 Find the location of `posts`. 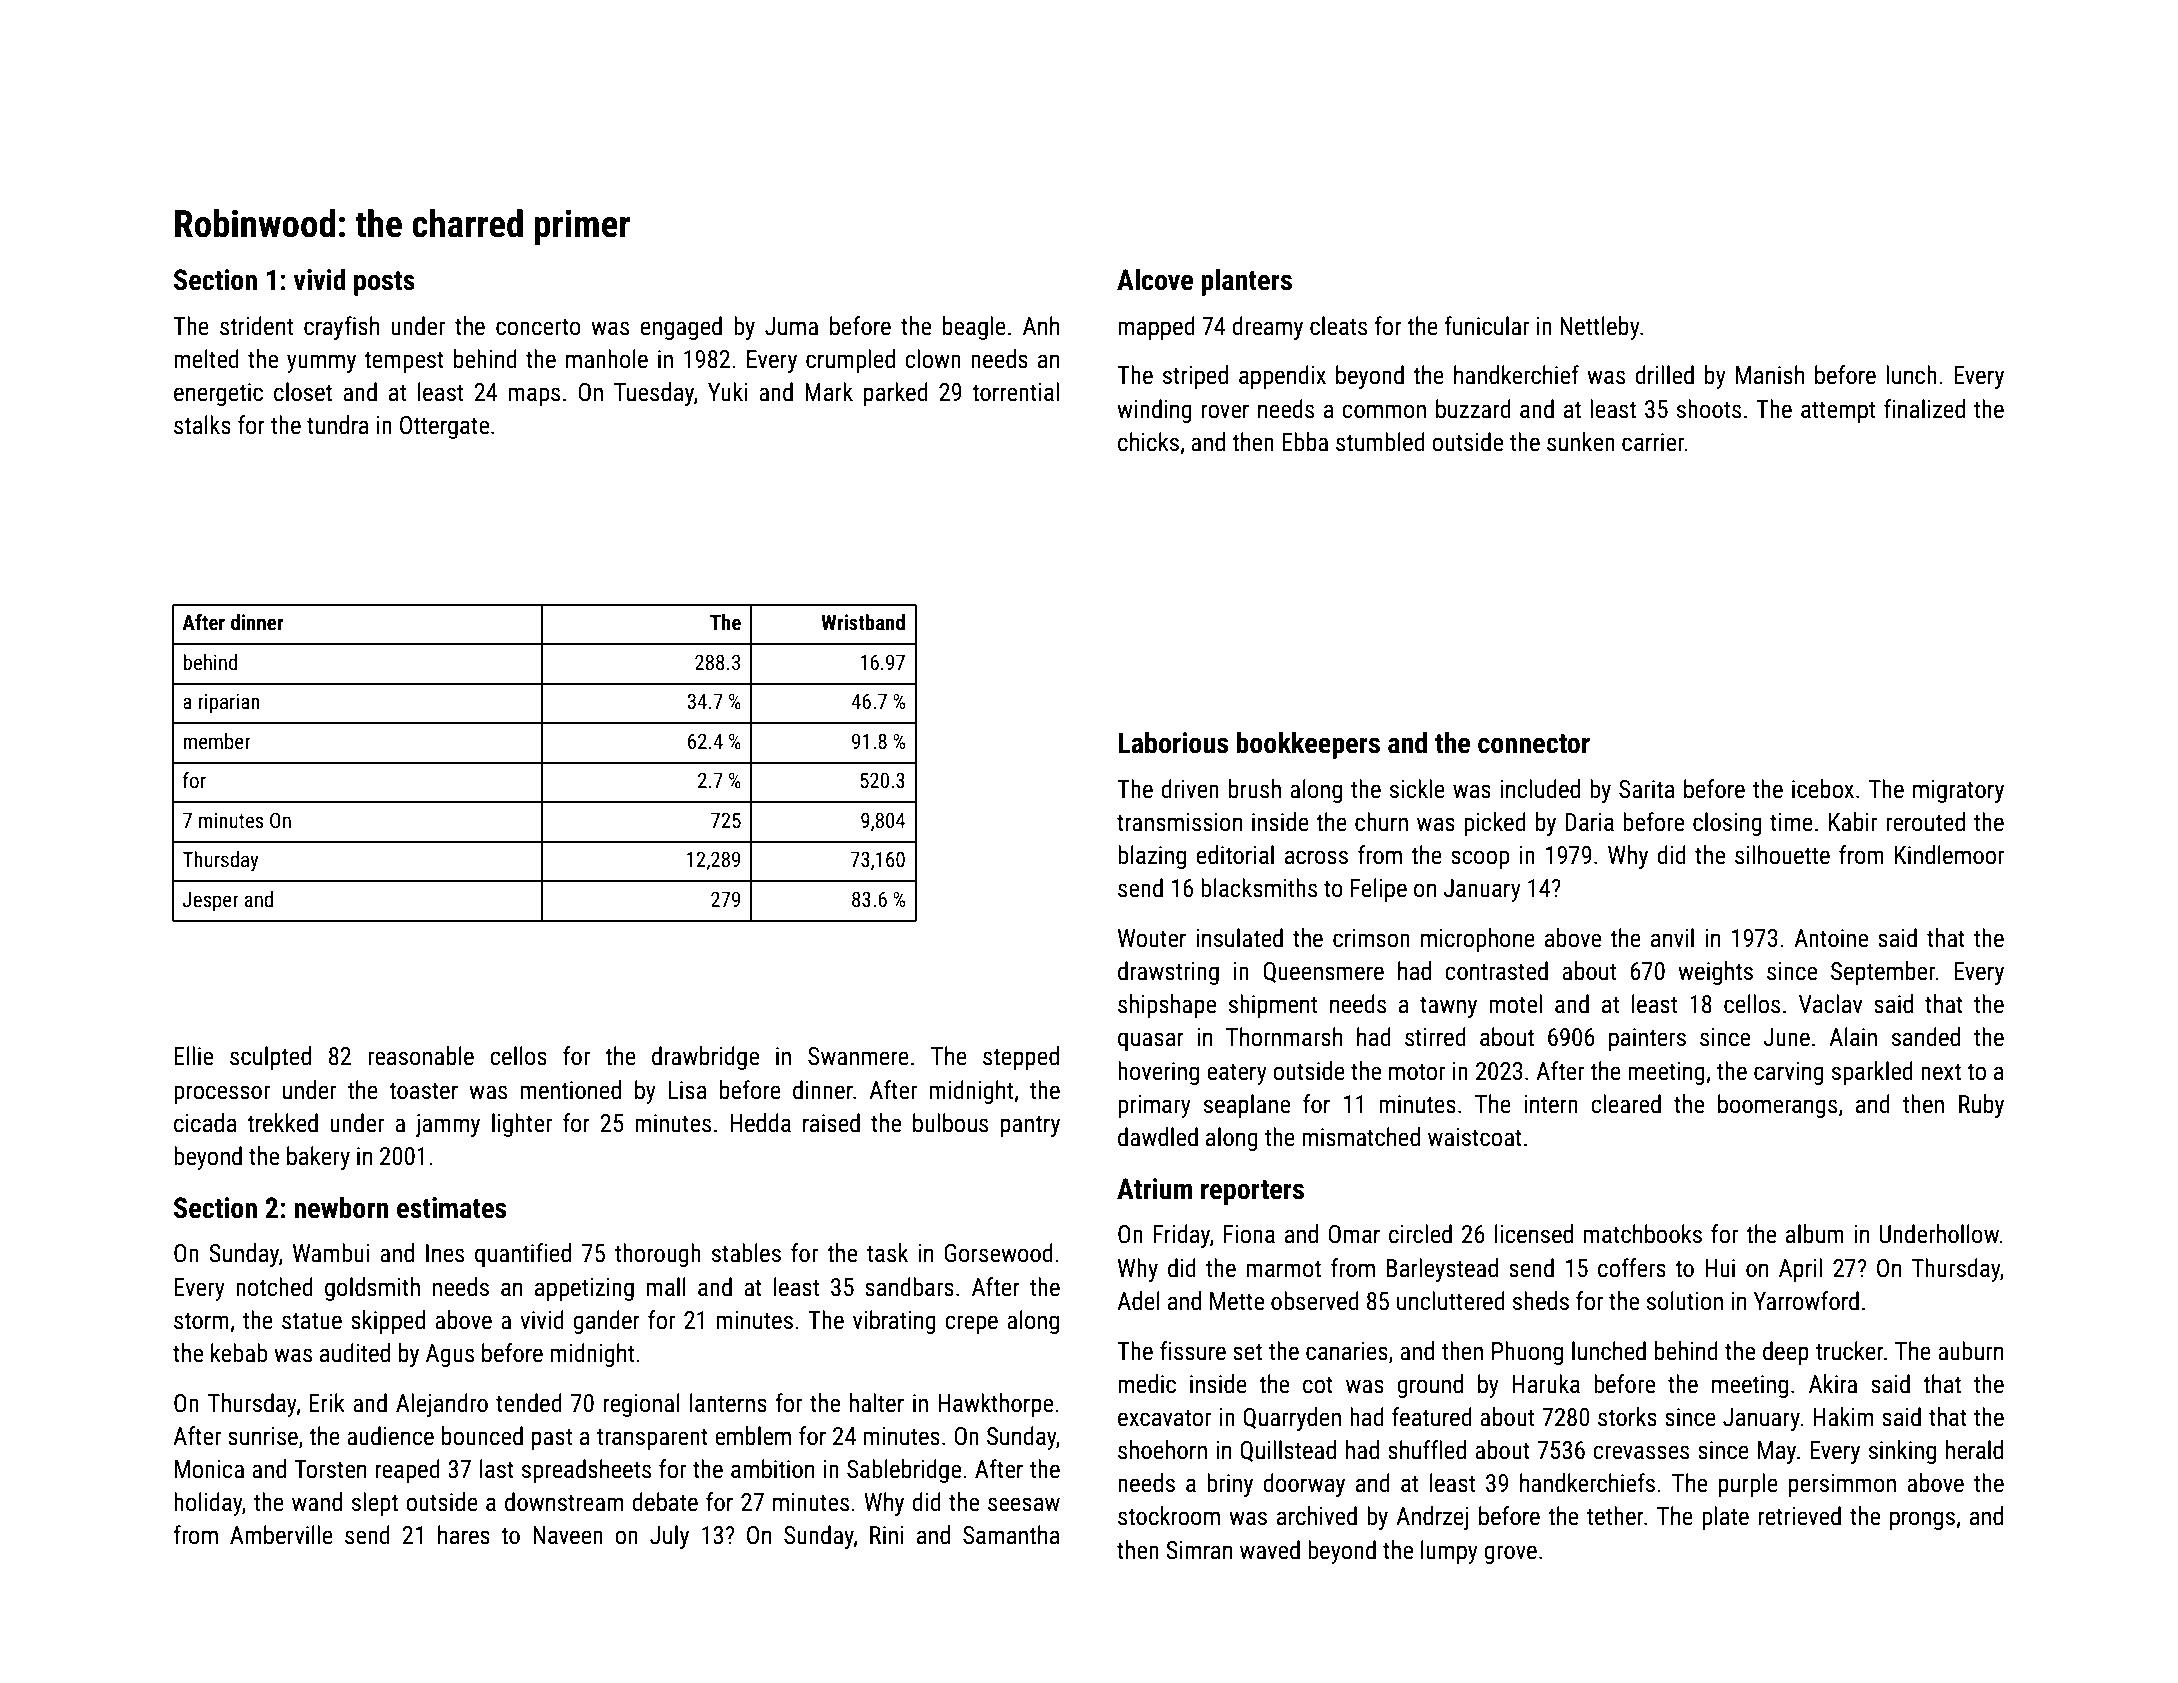

posts is located at coordinates (384, 283).
